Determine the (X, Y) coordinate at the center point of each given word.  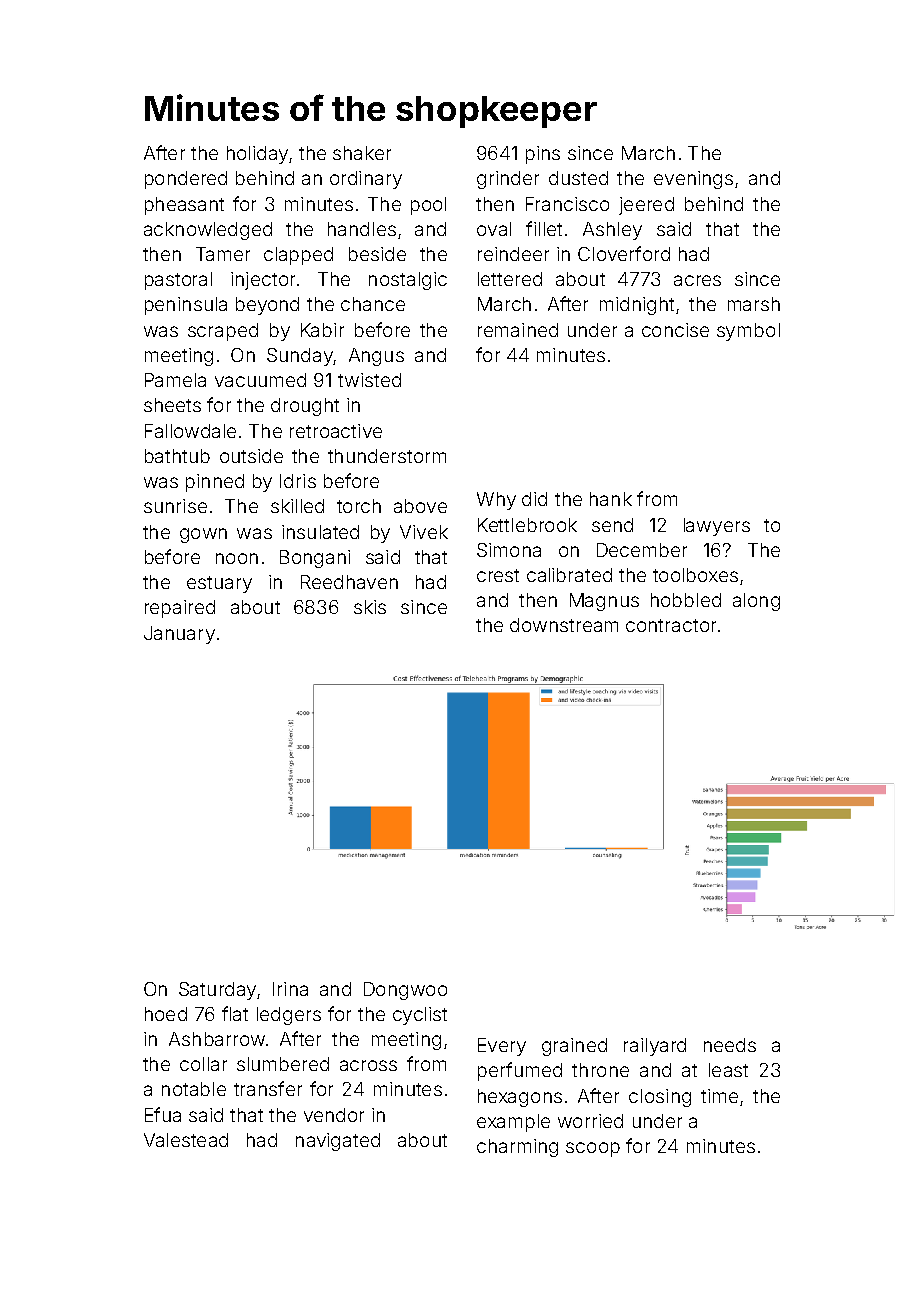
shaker (362, 153)
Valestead (186, 1140)
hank (611, 499)
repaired (180, 609)
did (534, 499)
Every (502, 1047)
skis (370, 607)
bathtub (177, 456)
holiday (257, 155)
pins (543, 155)
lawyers (717, 527)
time (719, 1096)
